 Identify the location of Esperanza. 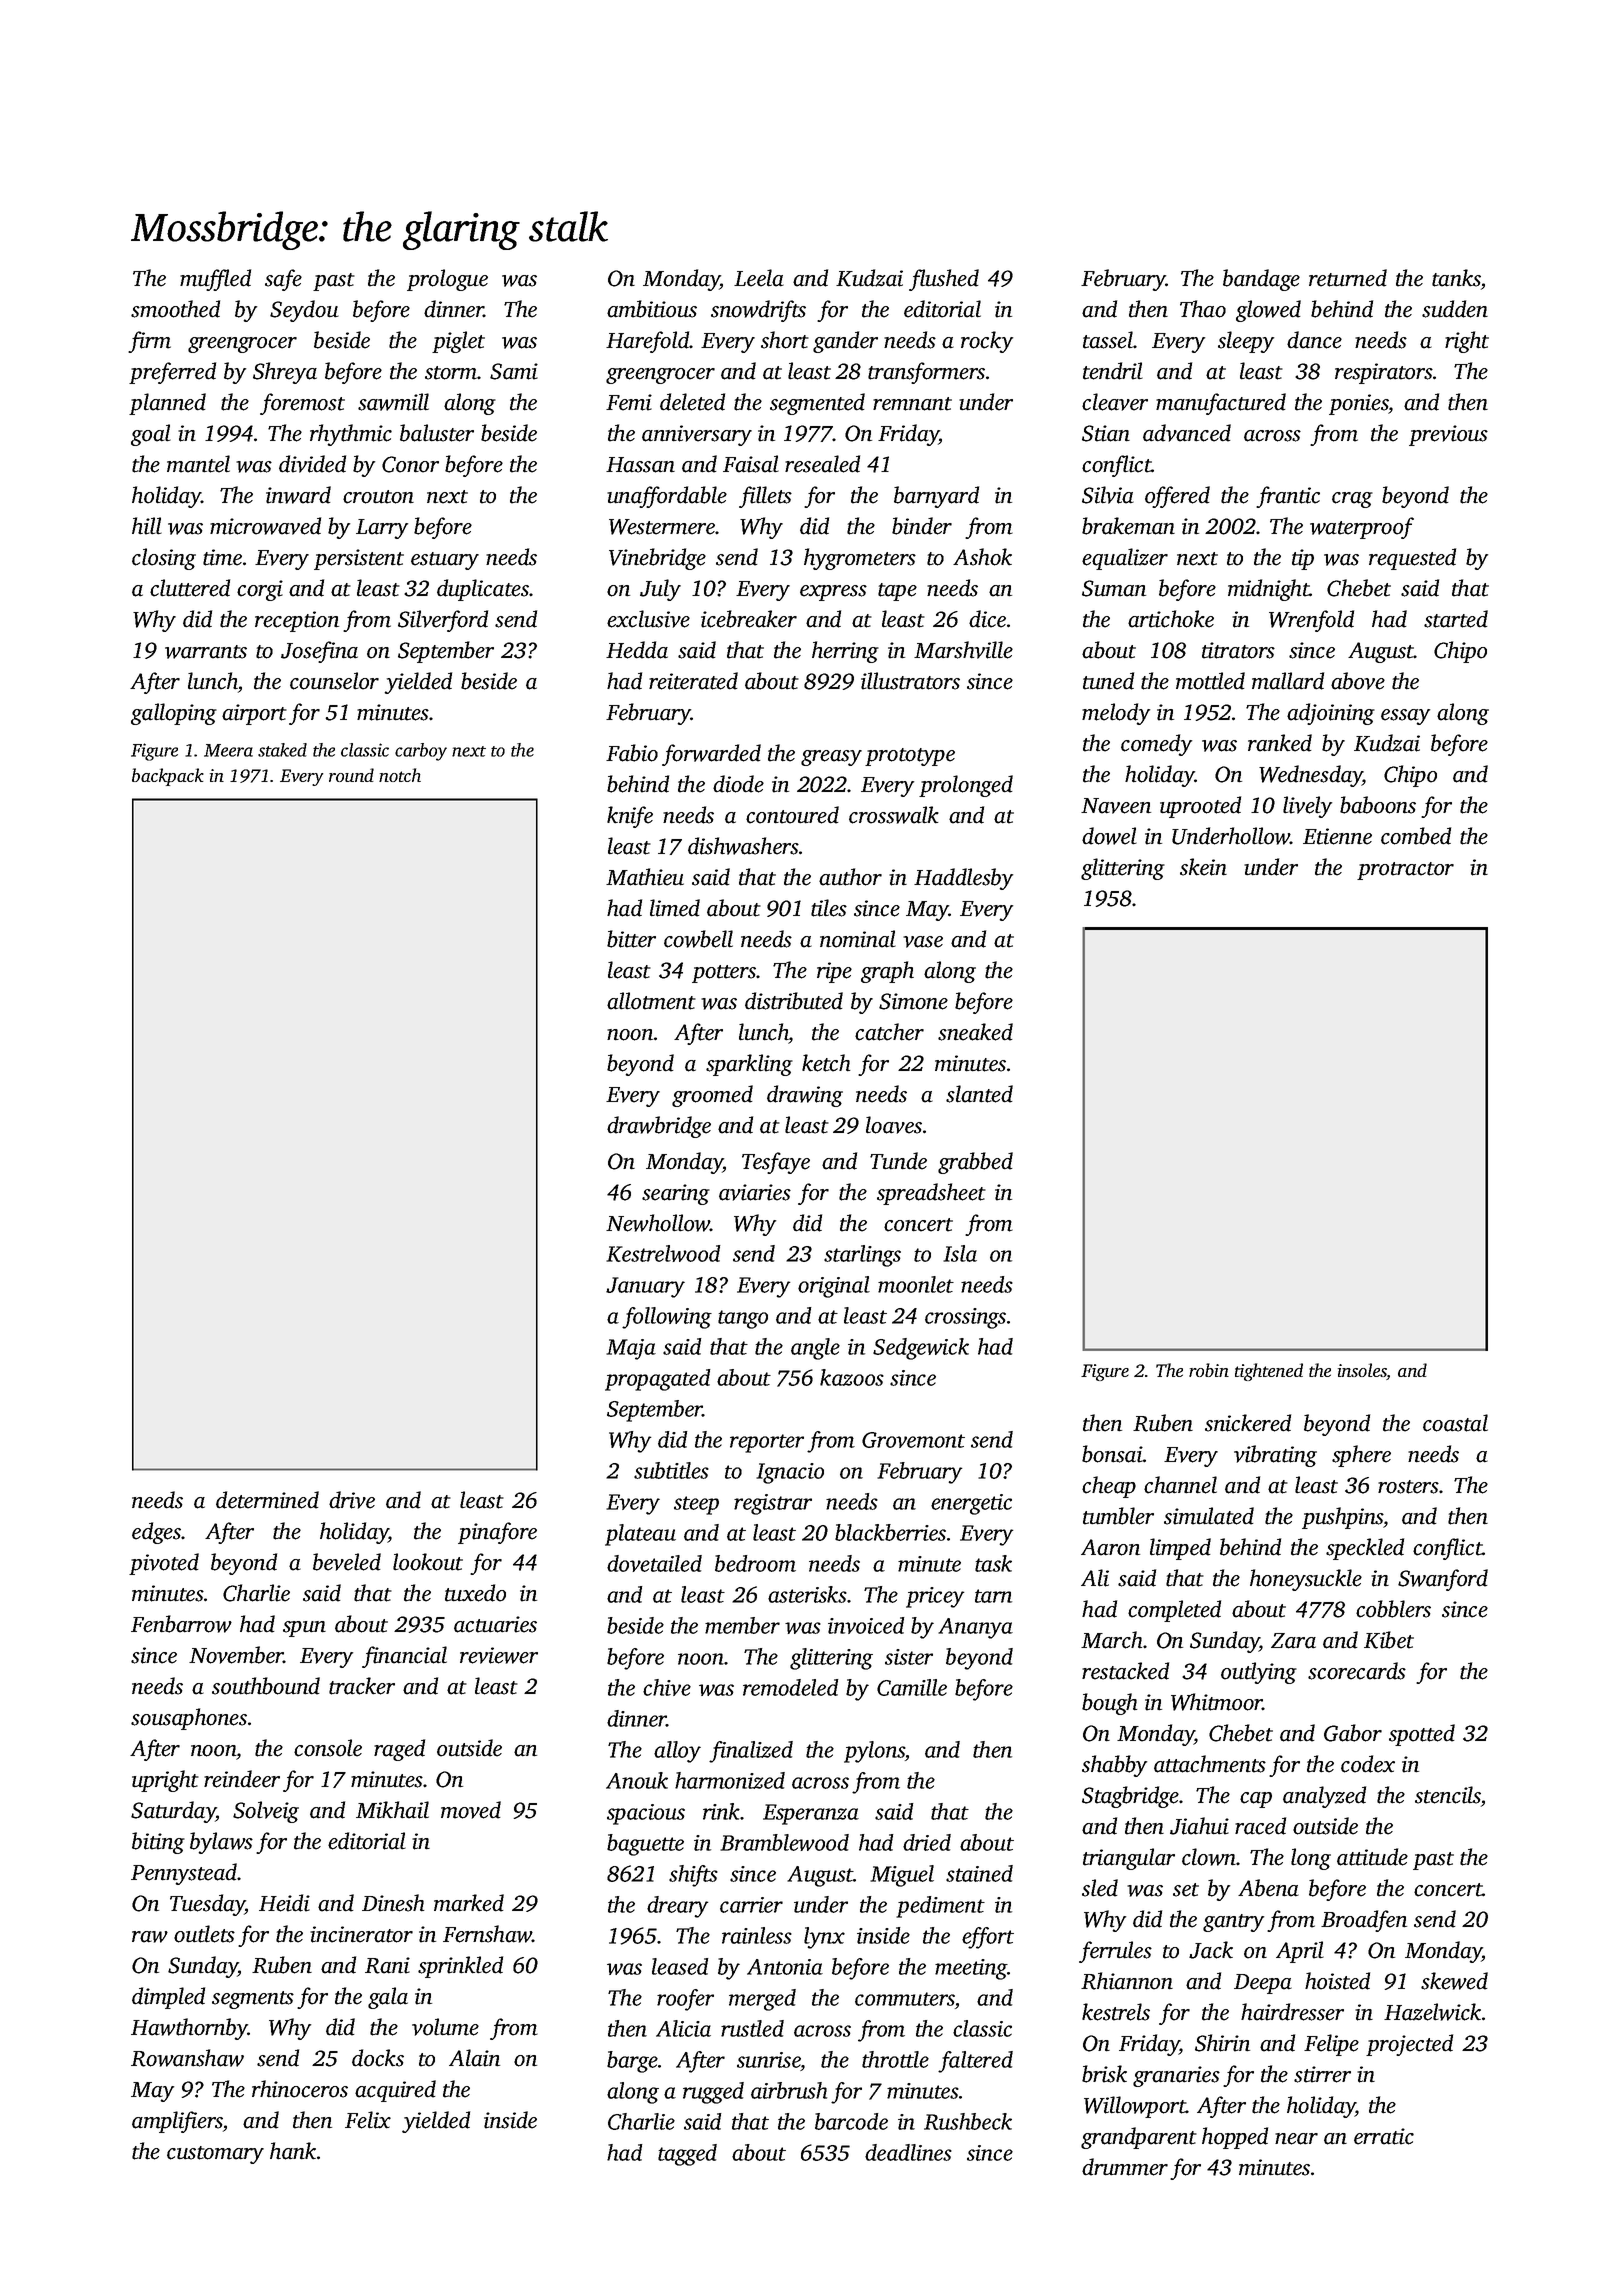
(811, 1814).
